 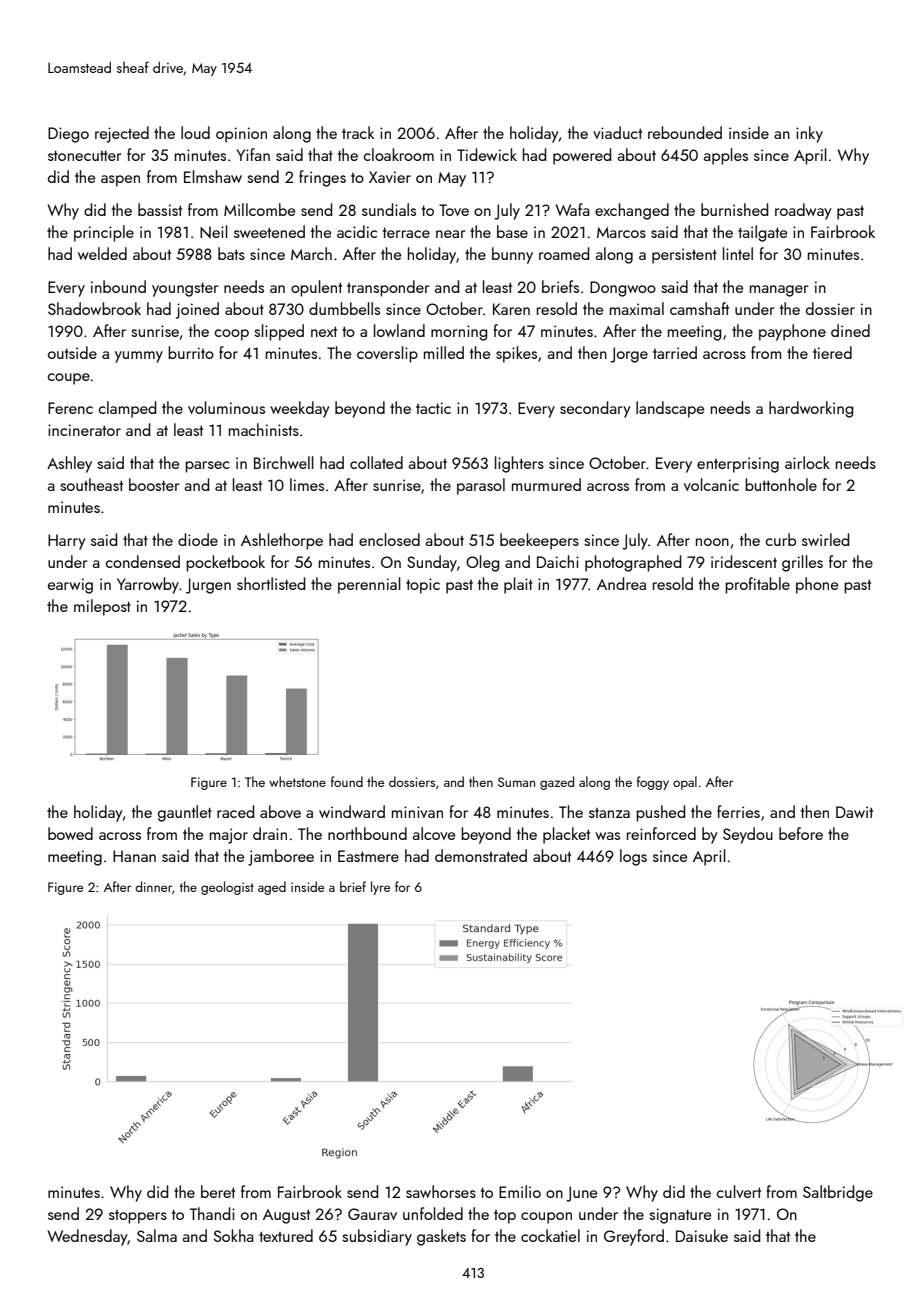 I want to click on stoppers, so click(x=138, y=1217).
